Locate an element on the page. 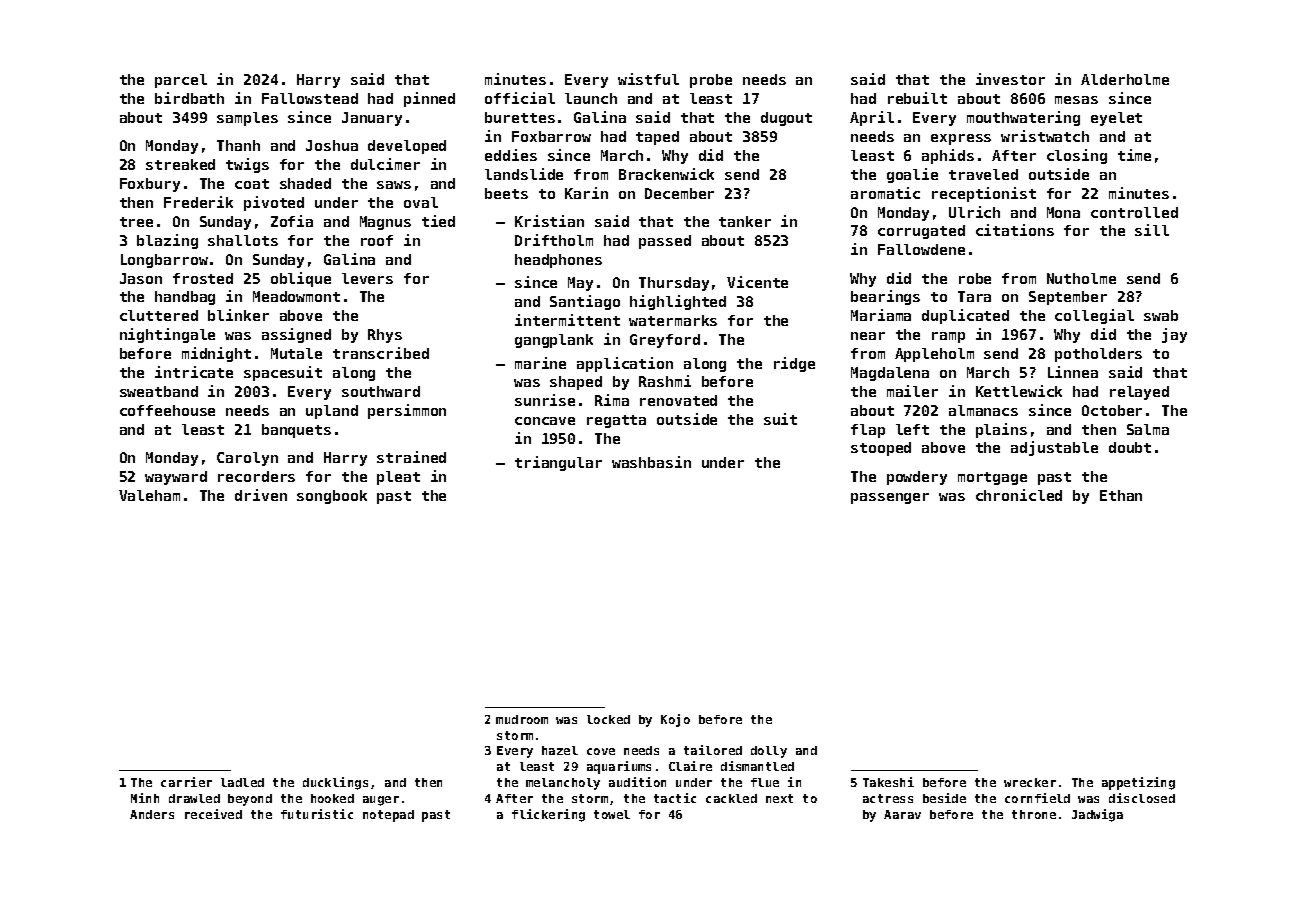 The width and height of the document is (1308, 924). twigs is located at coordinates (247, 165).
